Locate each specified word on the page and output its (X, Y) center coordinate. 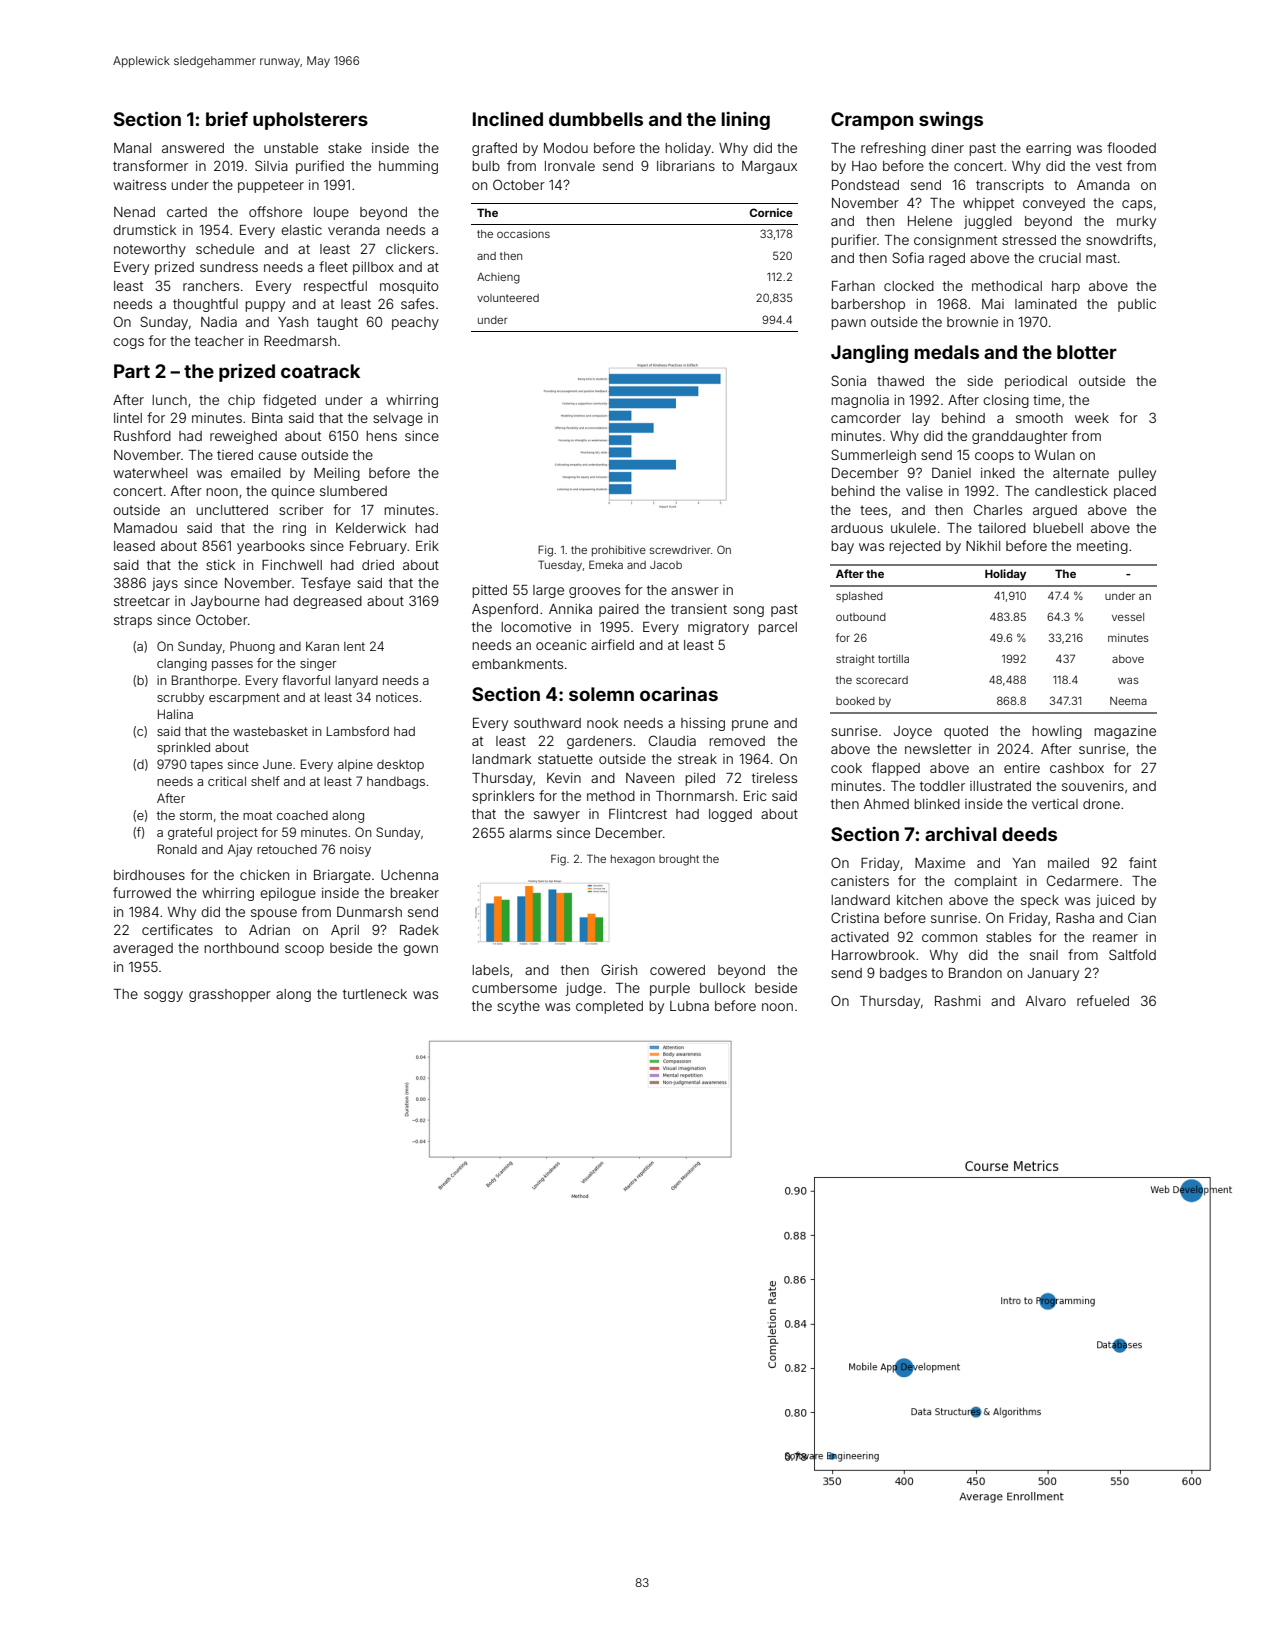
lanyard (356, 682)
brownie (972, 322)
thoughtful (205, 305)
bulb (486, 166)
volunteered (508, 298)
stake (345, 148)
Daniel (951, 472)
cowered (677, 970)
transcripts (1010, 186)
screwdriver (680, 550)
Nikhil (983, 546)
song (748, 611)
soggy (163, 996)
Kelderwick (371, 528)
